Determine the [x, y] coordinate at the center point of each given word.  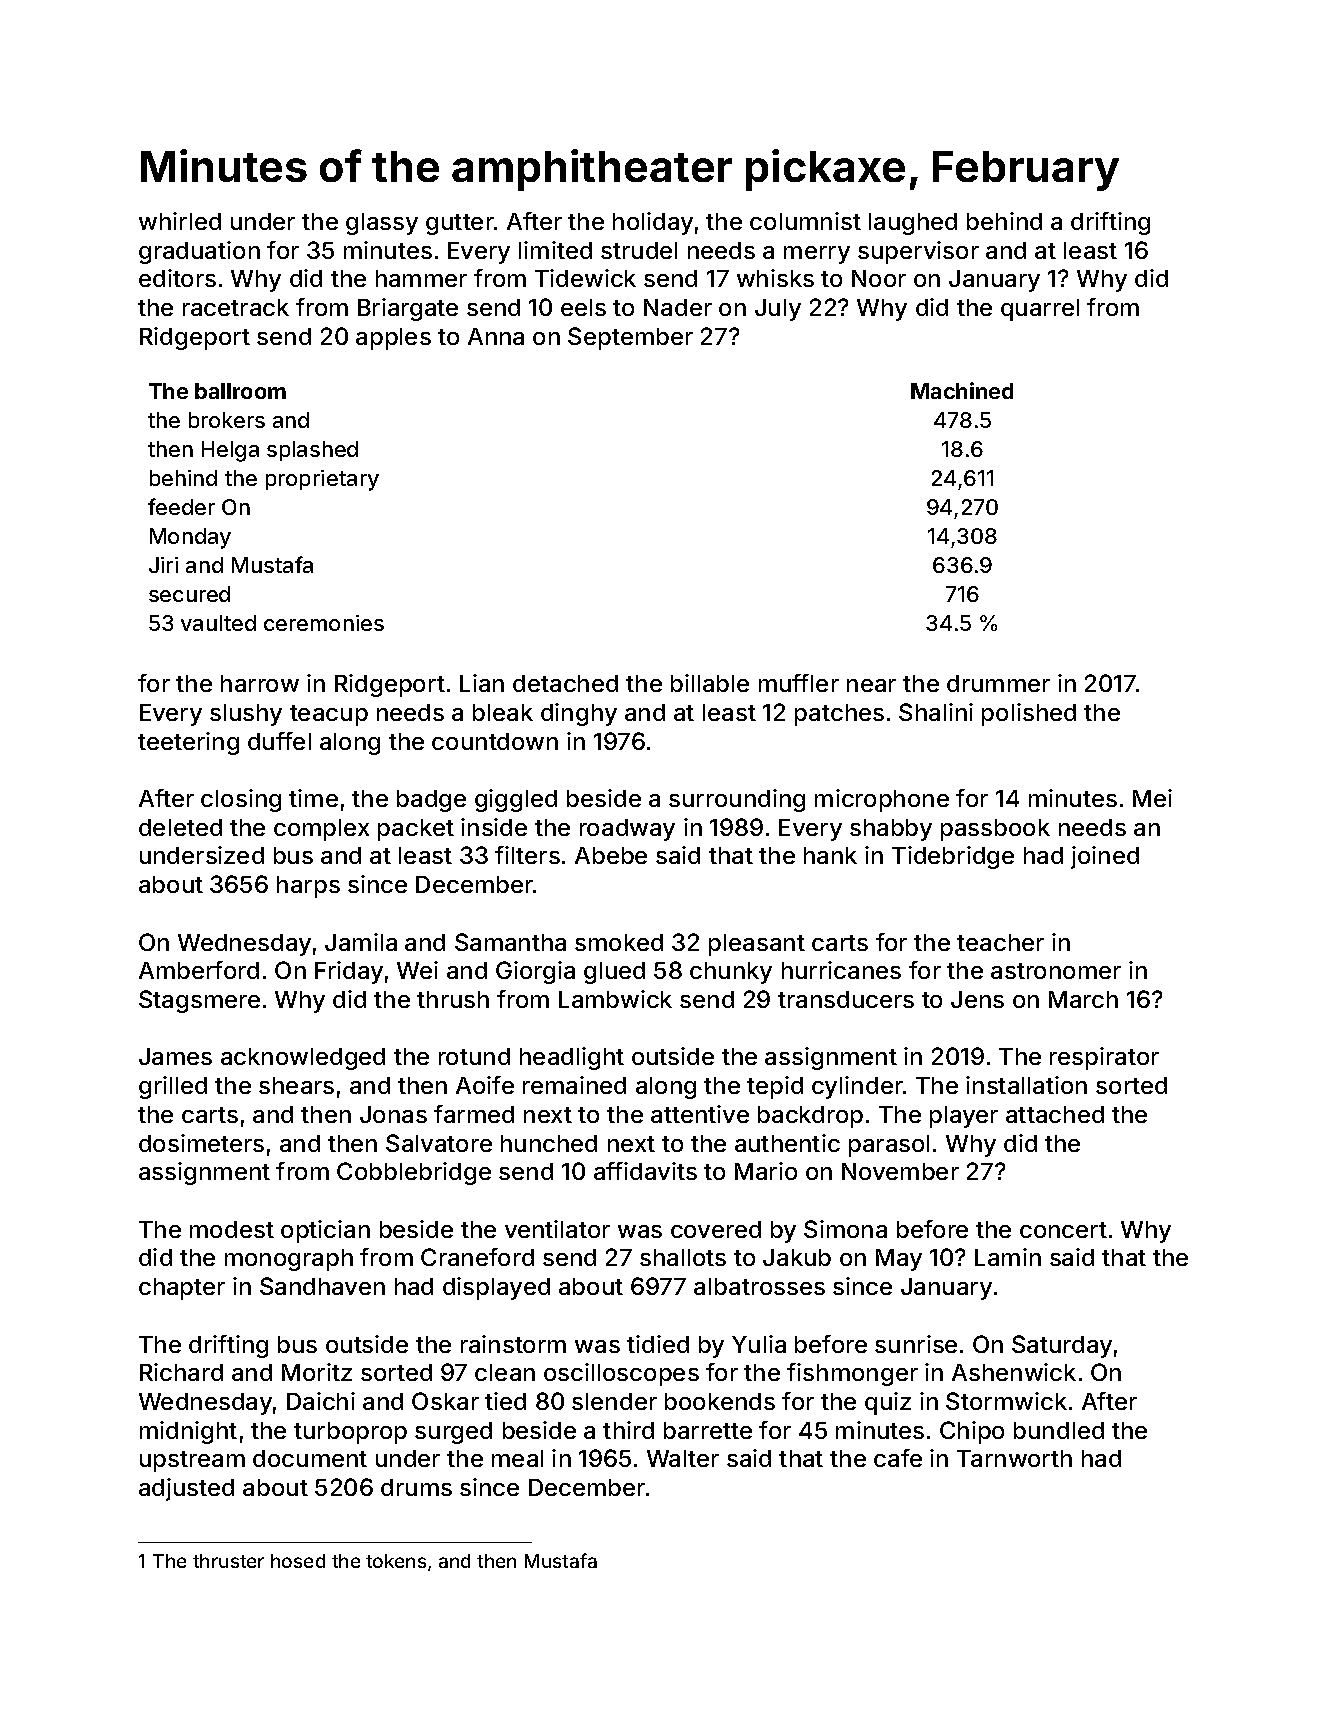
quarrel [1040, 310]
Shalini [936, 712]
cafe [898, 1458]
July [778, 310]
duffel [279, 741]
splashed [312, 451]
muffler [799, 683]
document [310, 1458]
